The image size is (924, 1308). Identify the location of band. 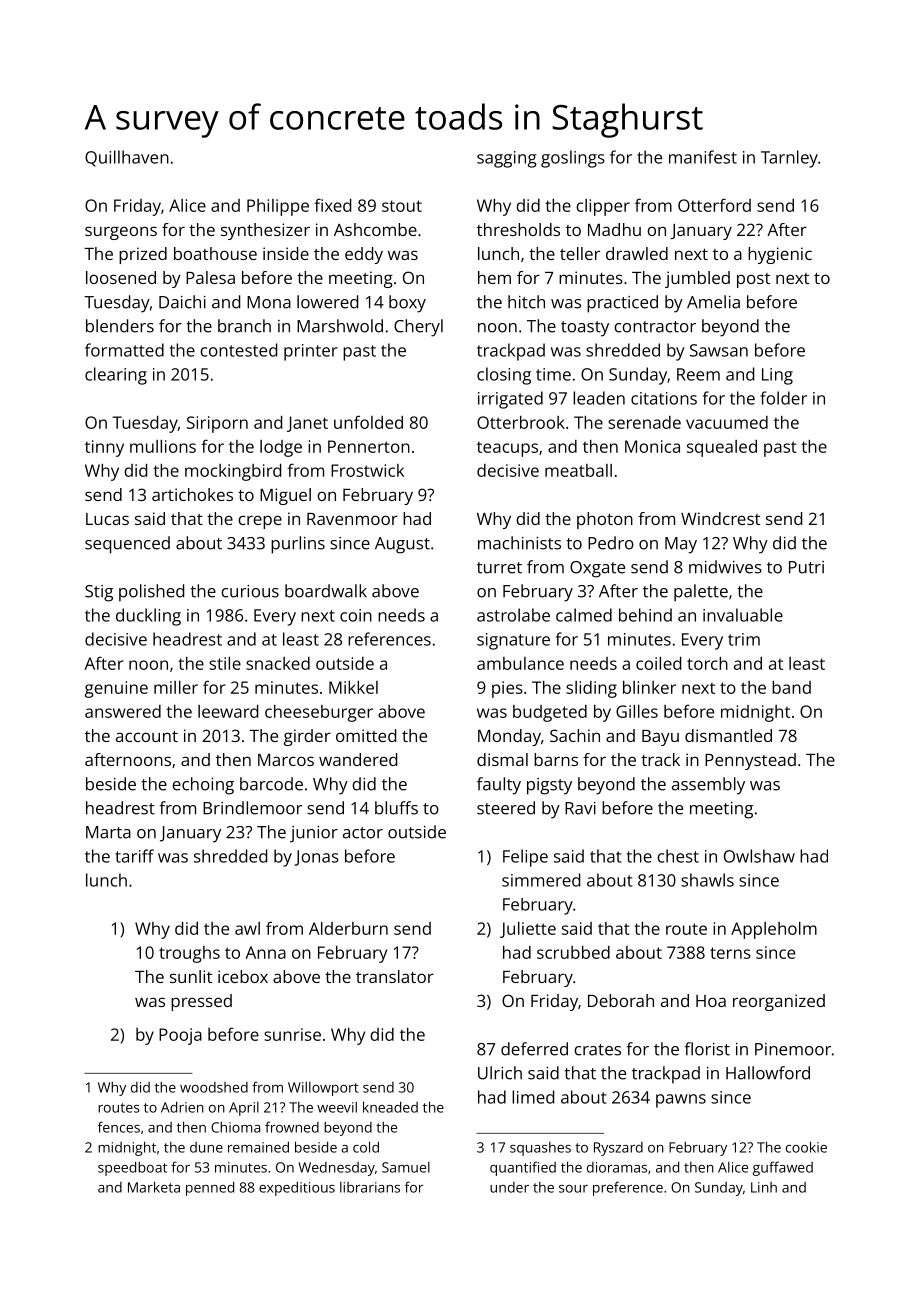
(791, 687).
